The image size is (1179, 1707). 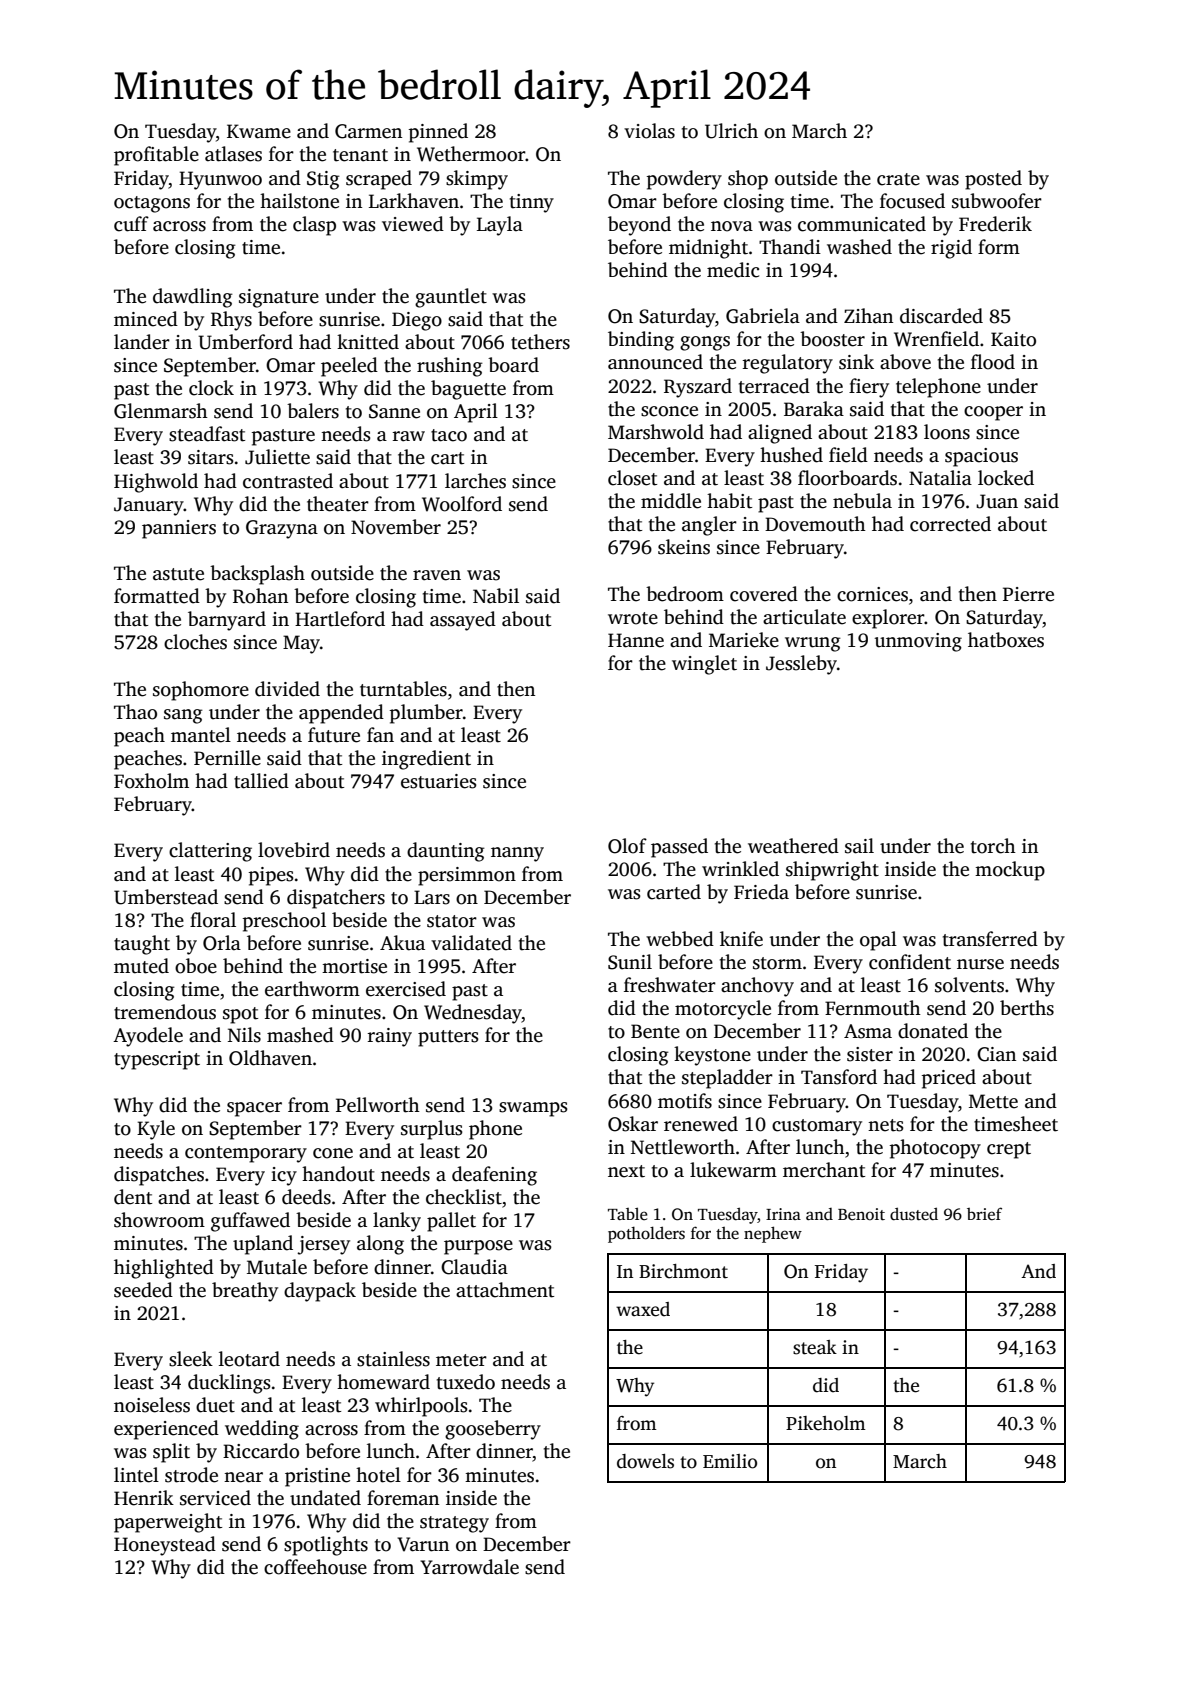 What do you see at coordinates (801, 665) in the screenshot?
I see `Jessleby` at bounding box center [801, 665].
